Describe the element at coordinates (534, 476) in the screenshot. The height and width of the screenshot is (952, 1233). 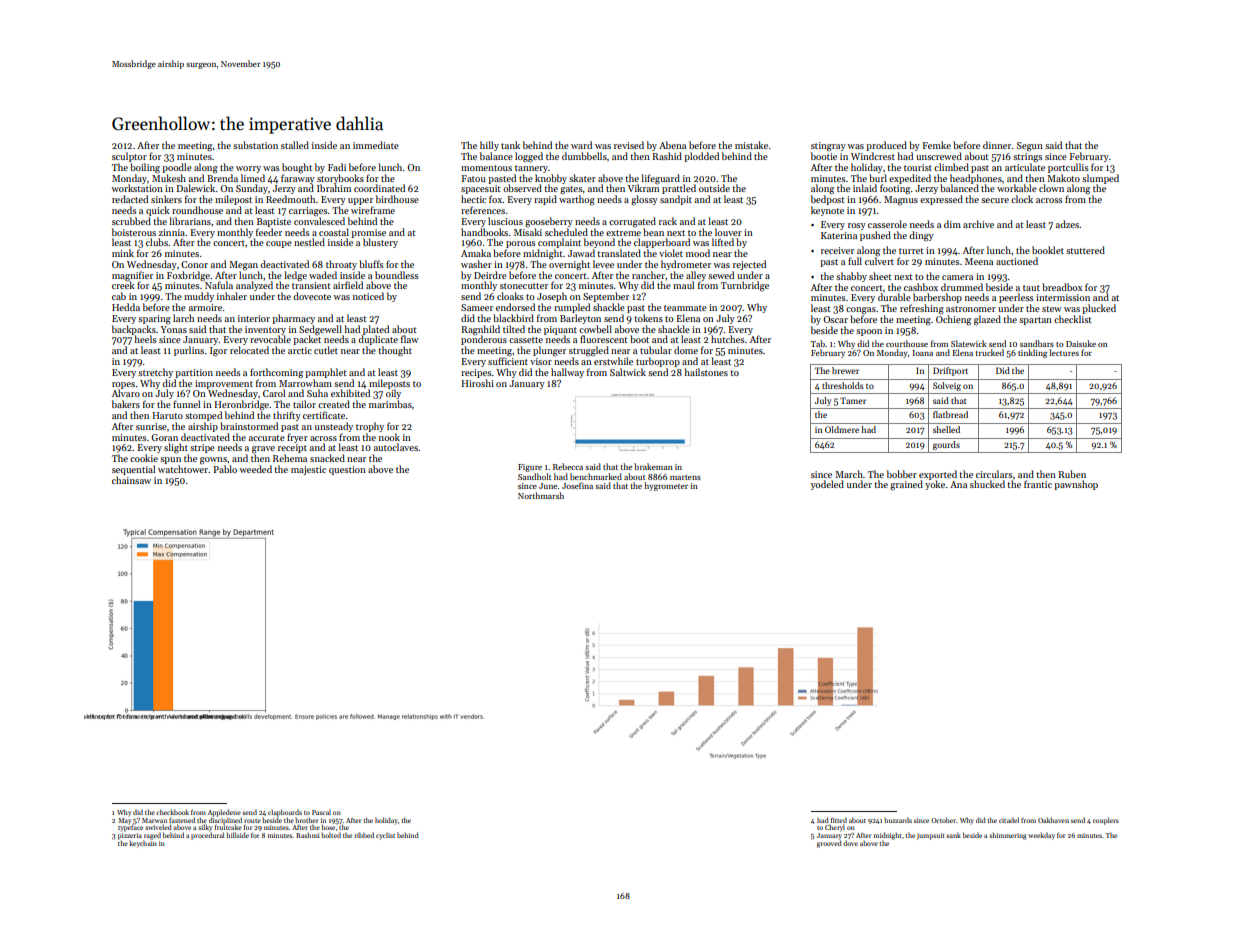
I see `Sandholt` at that location.
